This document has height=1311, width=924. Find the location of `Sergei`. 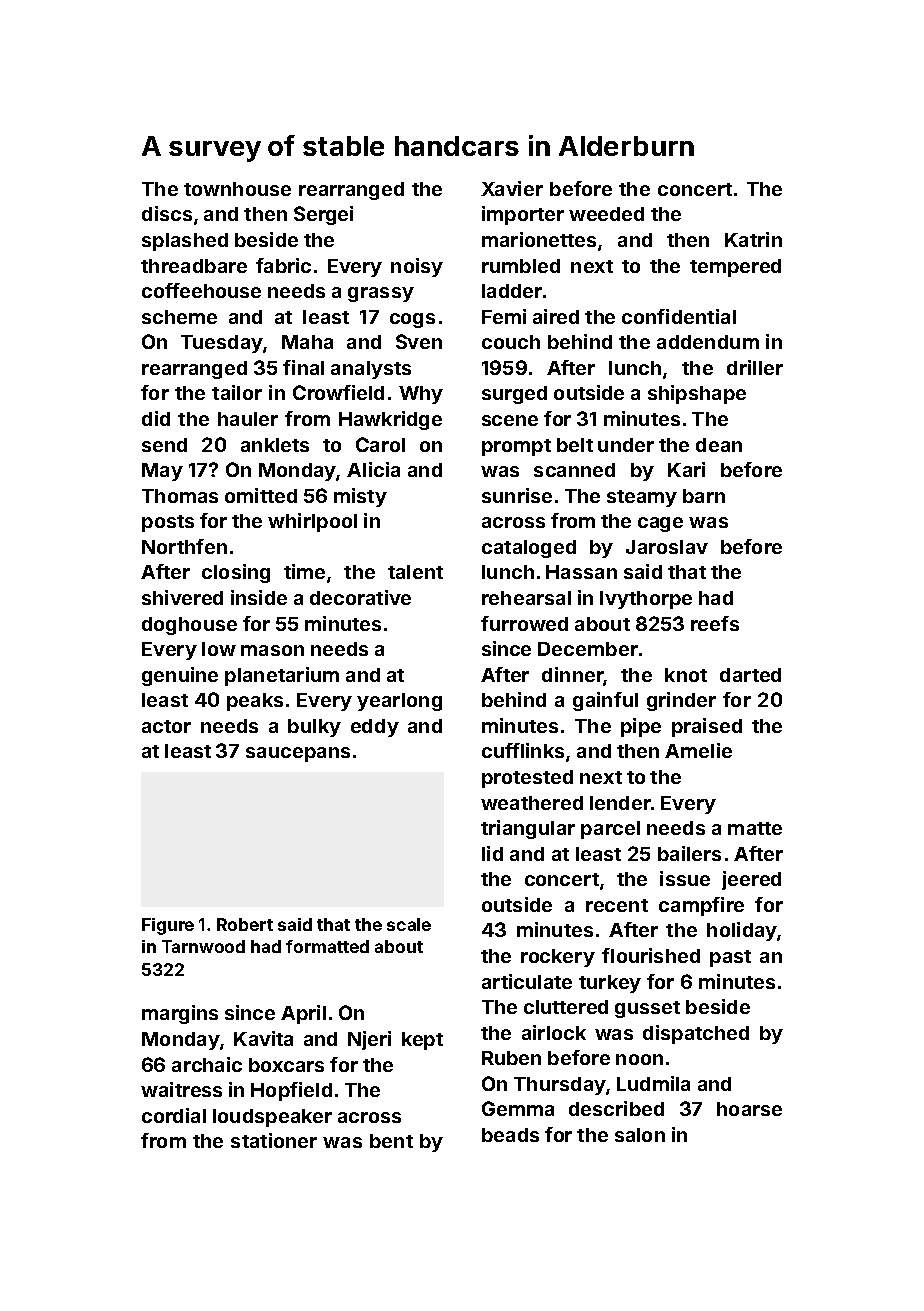

Sergei is located at coordinates (323, 215).
